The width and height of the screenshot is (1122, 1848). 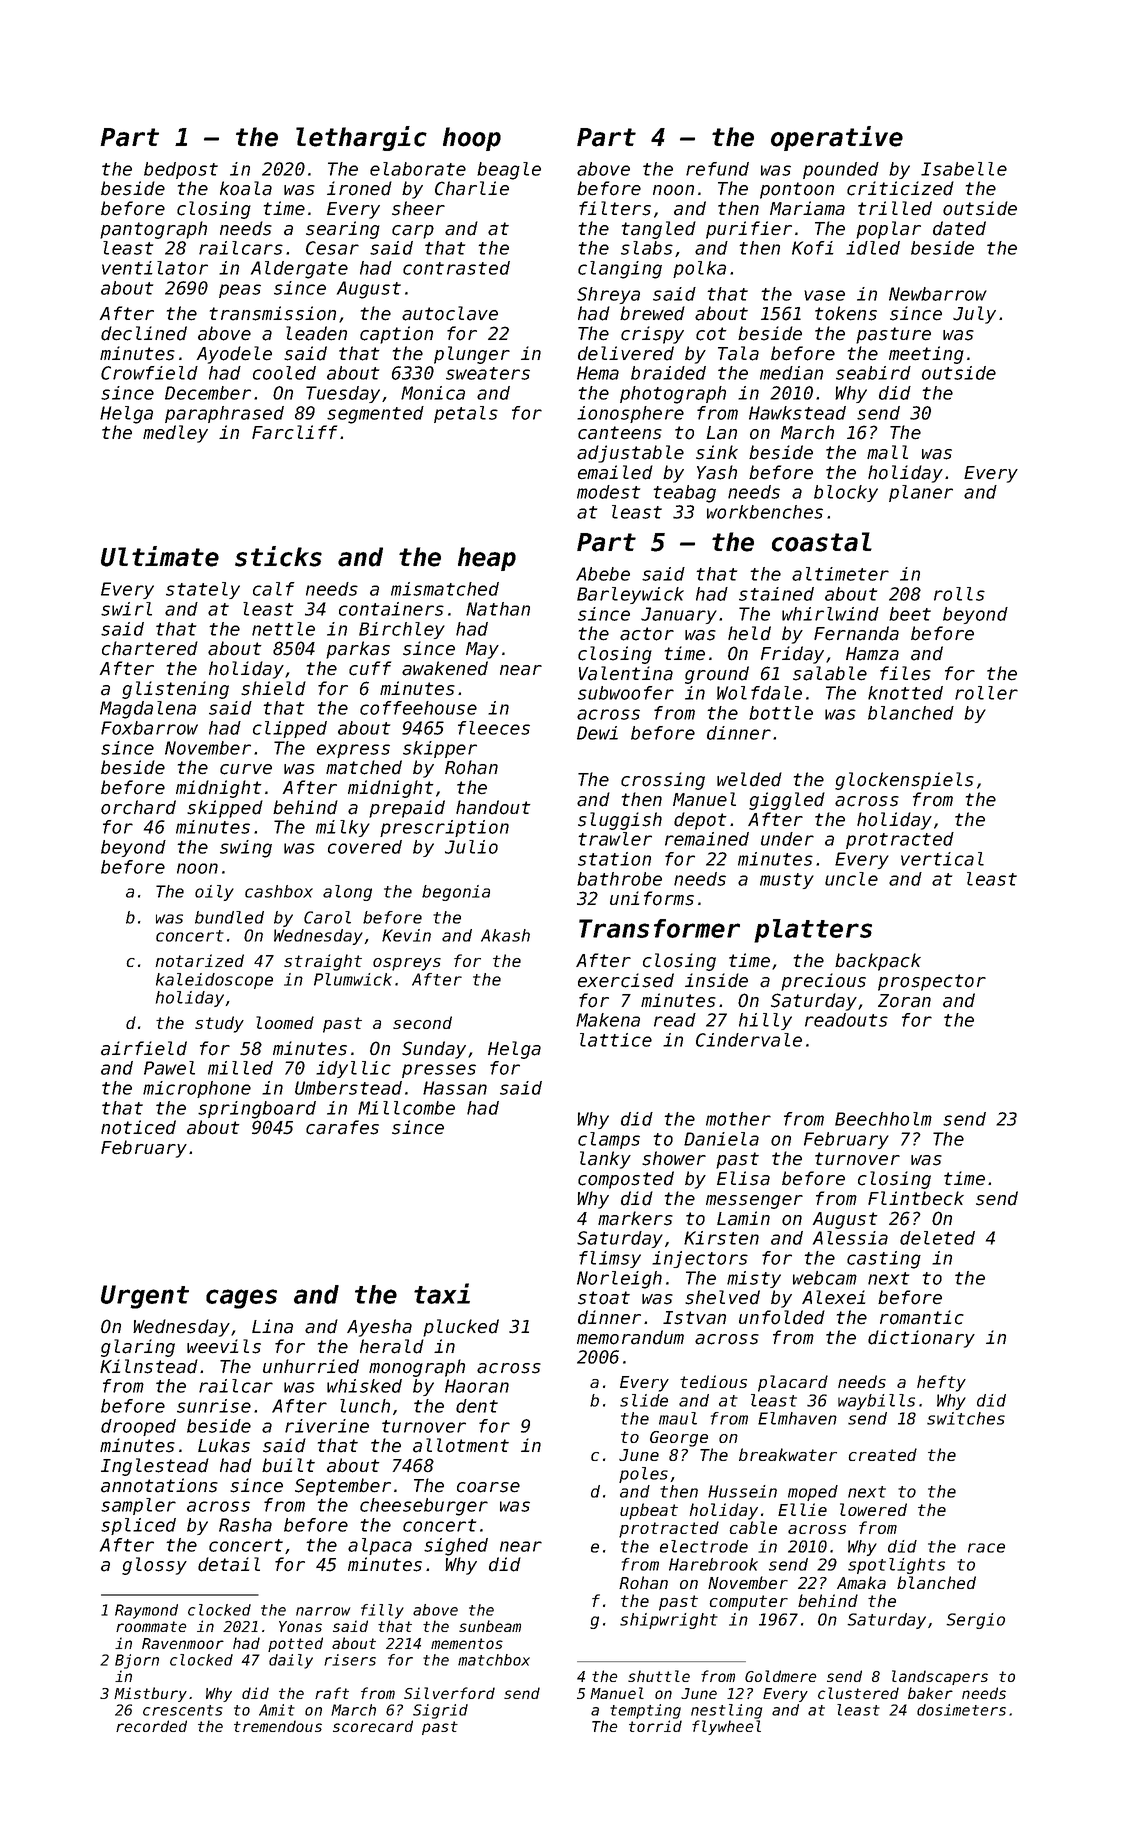 What do you see at coordinates (138, 807) in the screenshot?
I see `orchard` at bounding box center [138, 807].
